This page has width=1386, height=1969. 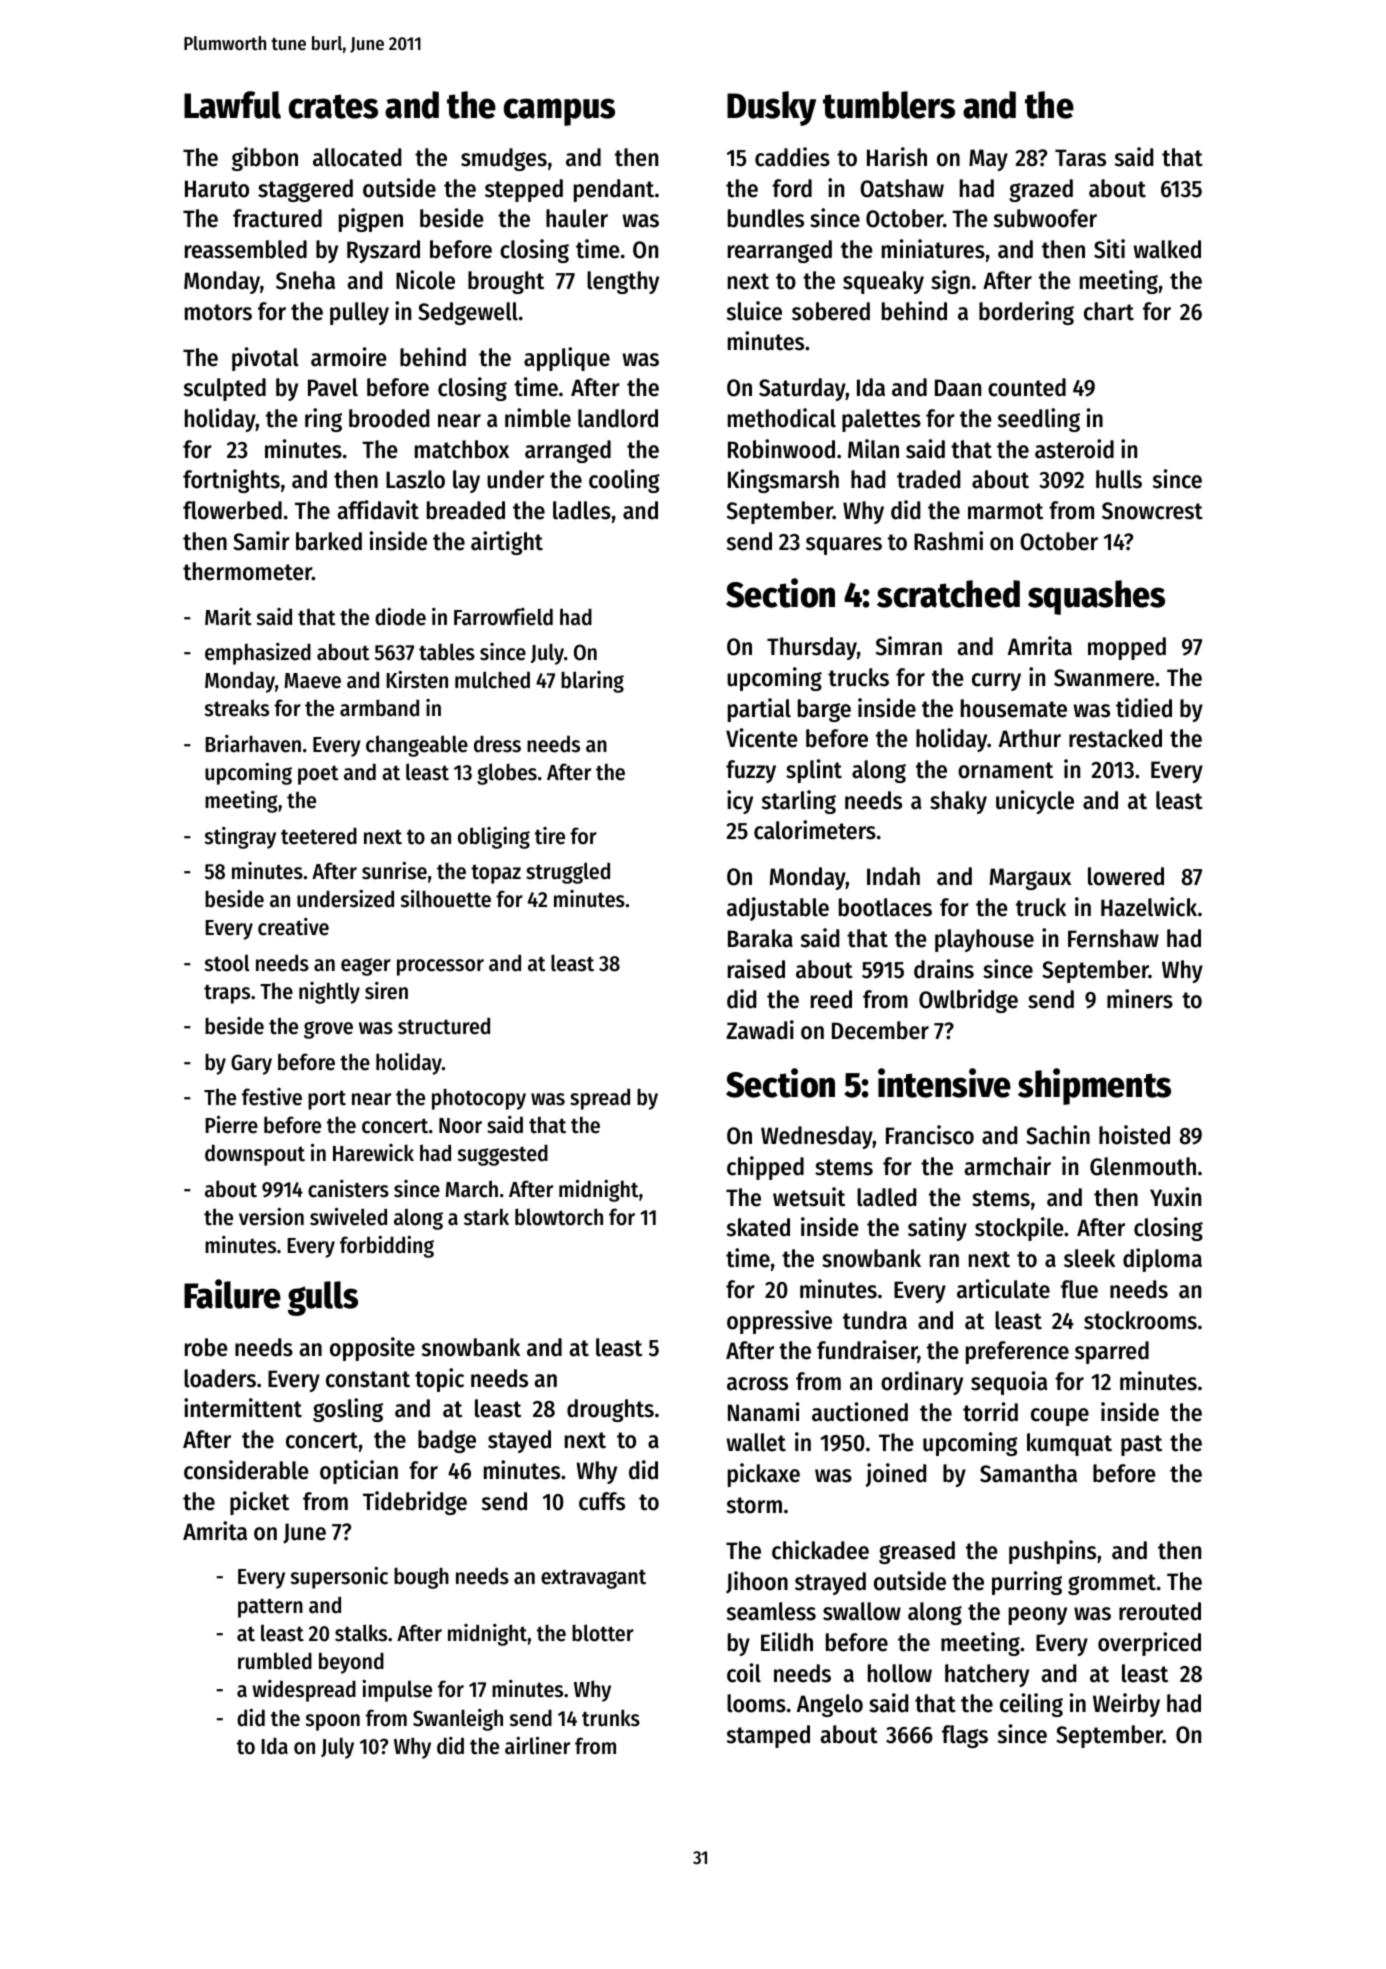 What do you see at coordinates (1104, 678) in the page?
I see `Swanmere` at bounding box center [1104, 678].
